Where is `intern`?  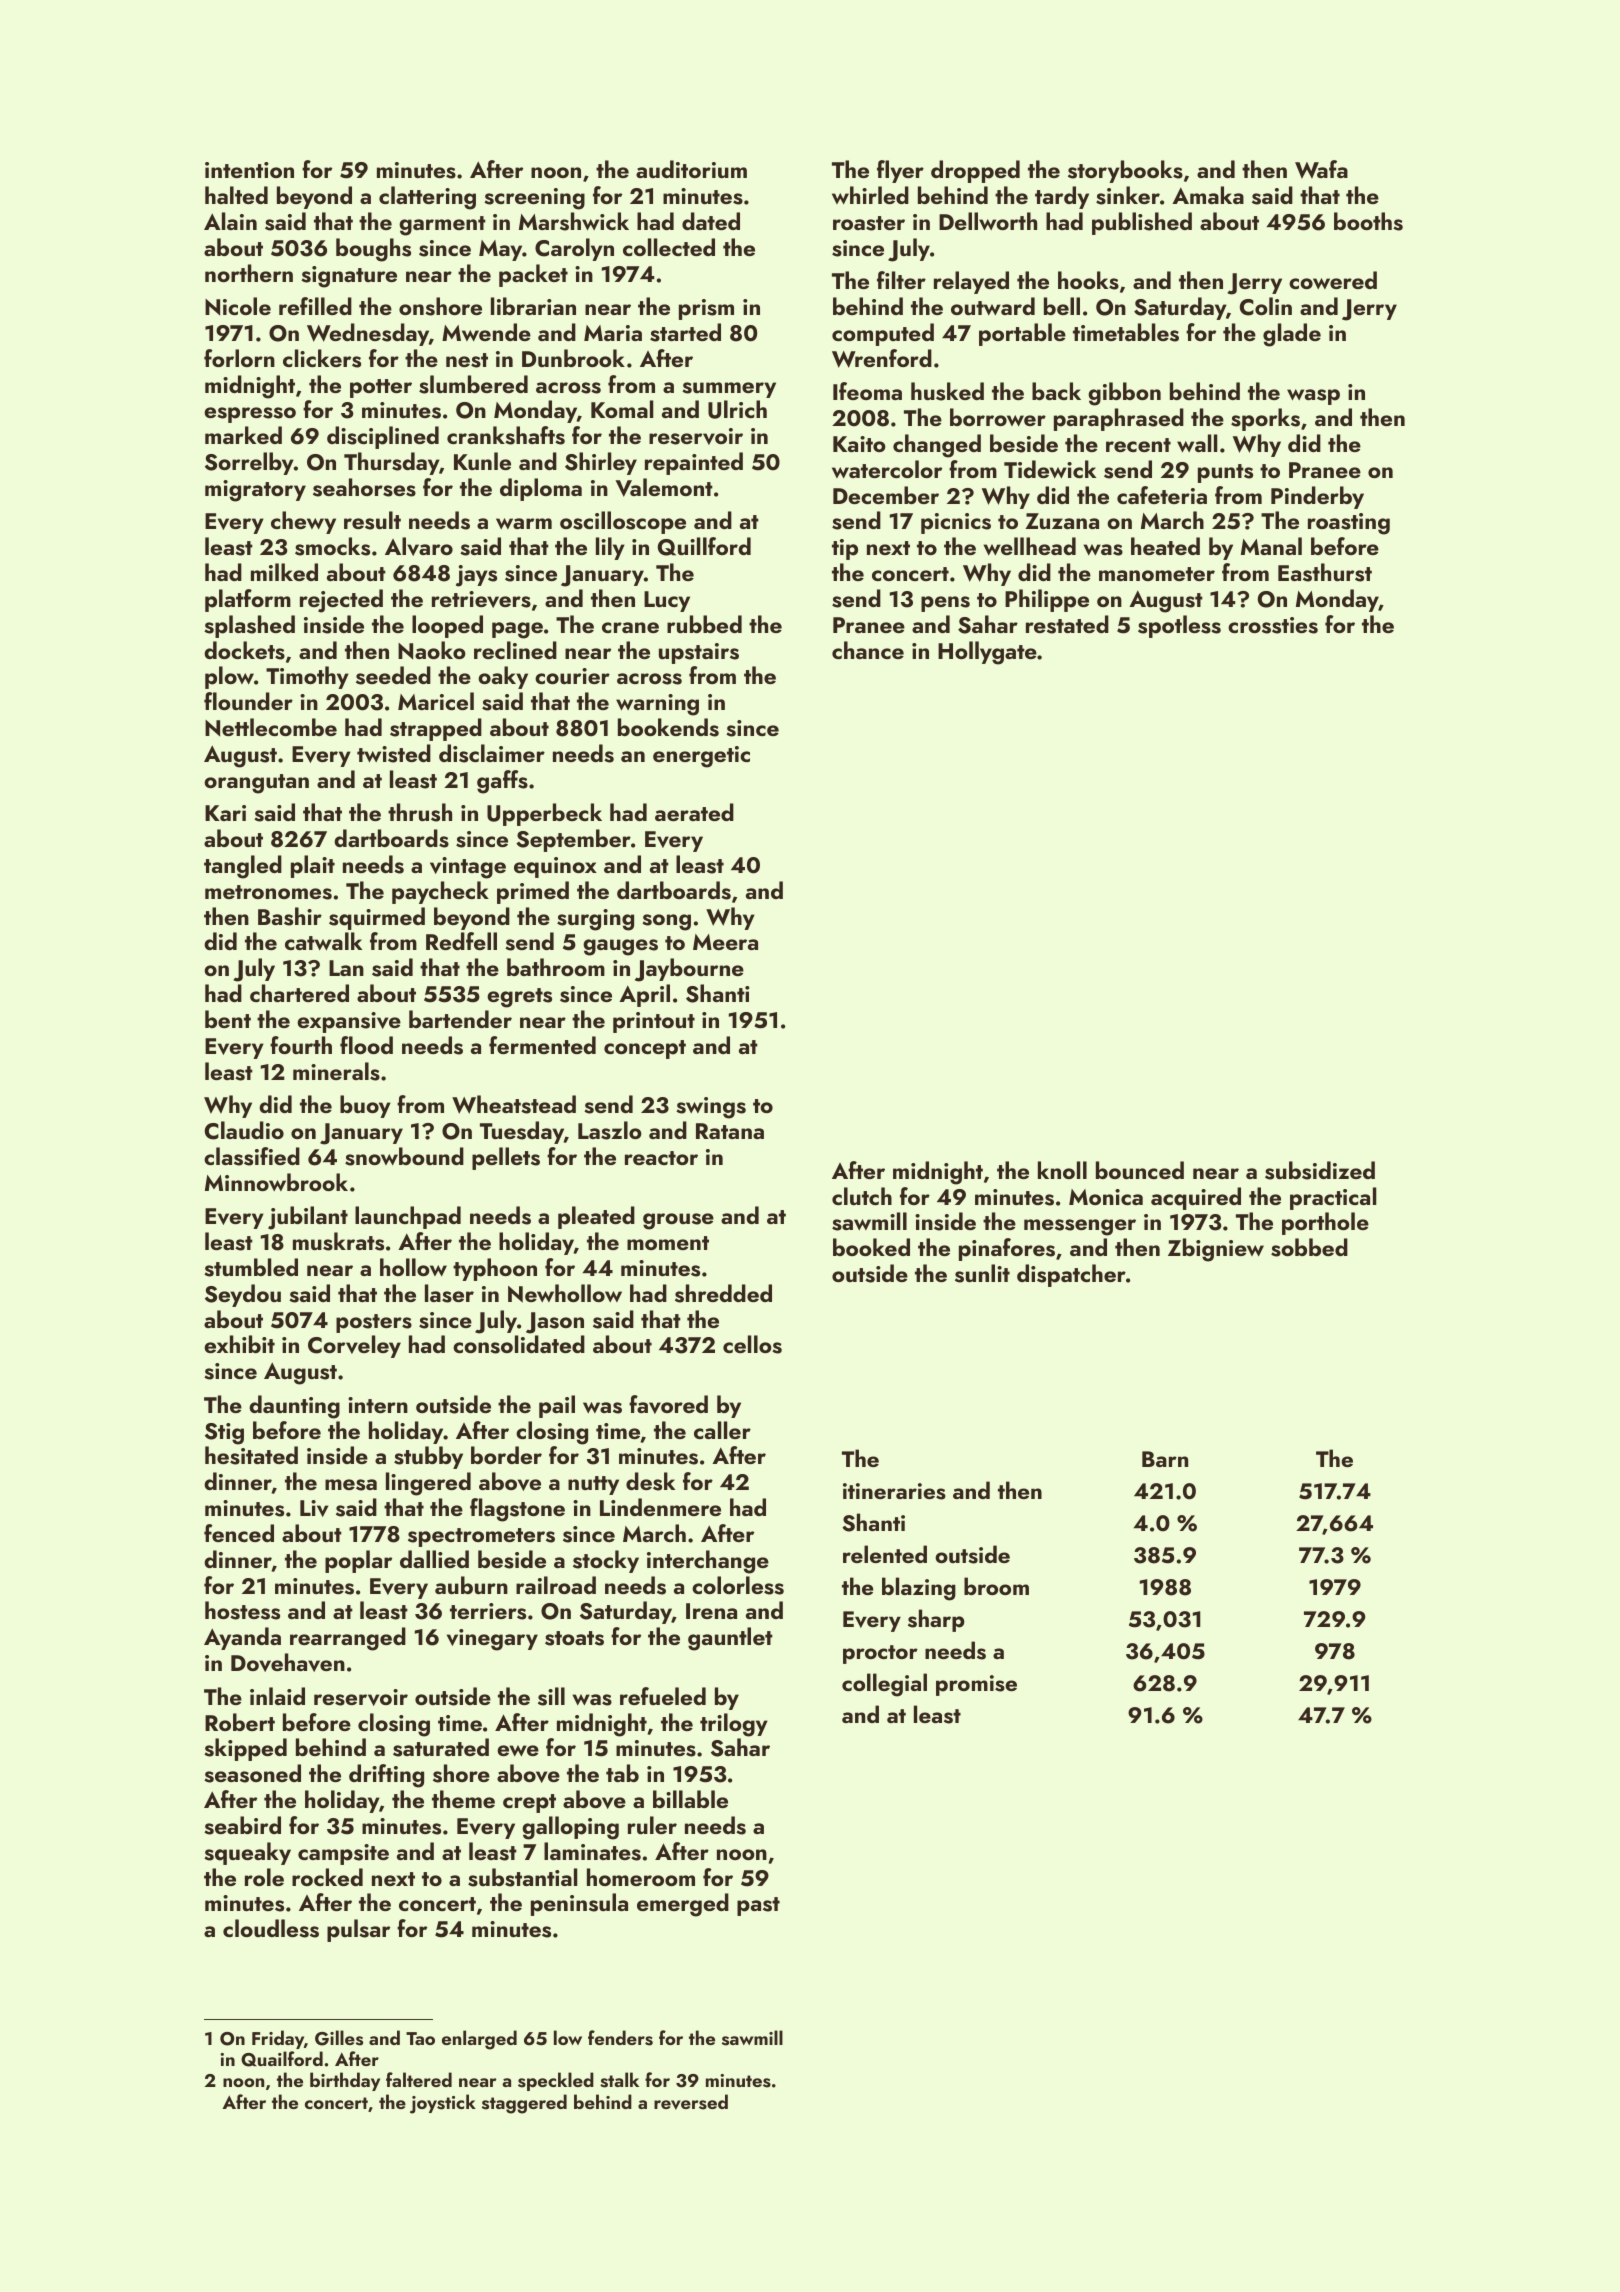 intern is located at coordinates (378, 1405).
